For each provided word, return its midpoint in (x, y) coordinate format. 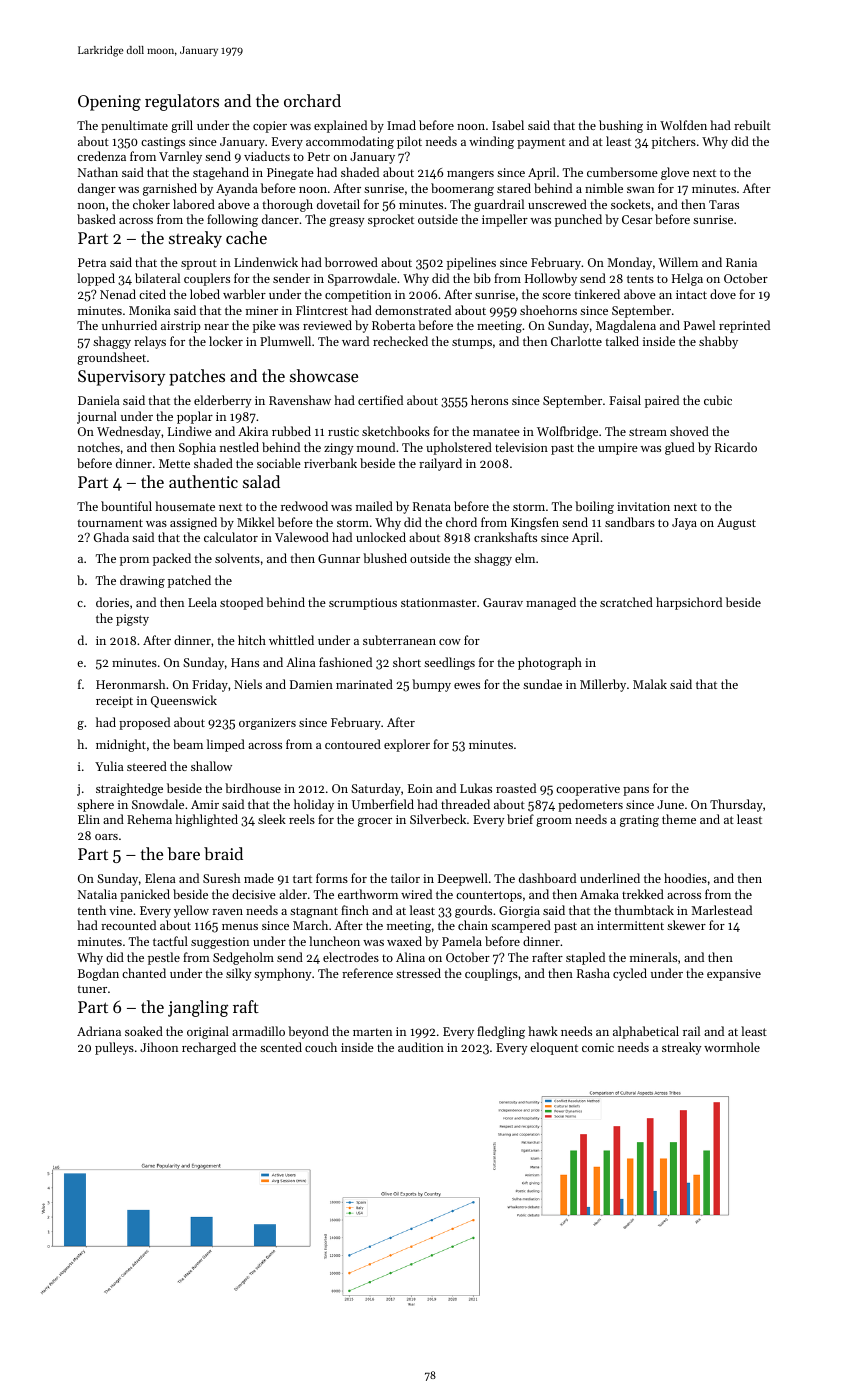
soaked (144, 1031)
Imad (401, 125)
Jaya (684, 524)
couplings (491, 974)
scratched (626, 602)
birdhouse (253, 788)
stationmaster (439, 602)
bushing (621, 126)
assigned (193, 523)
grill (182, 126)
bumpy (431, 685)
